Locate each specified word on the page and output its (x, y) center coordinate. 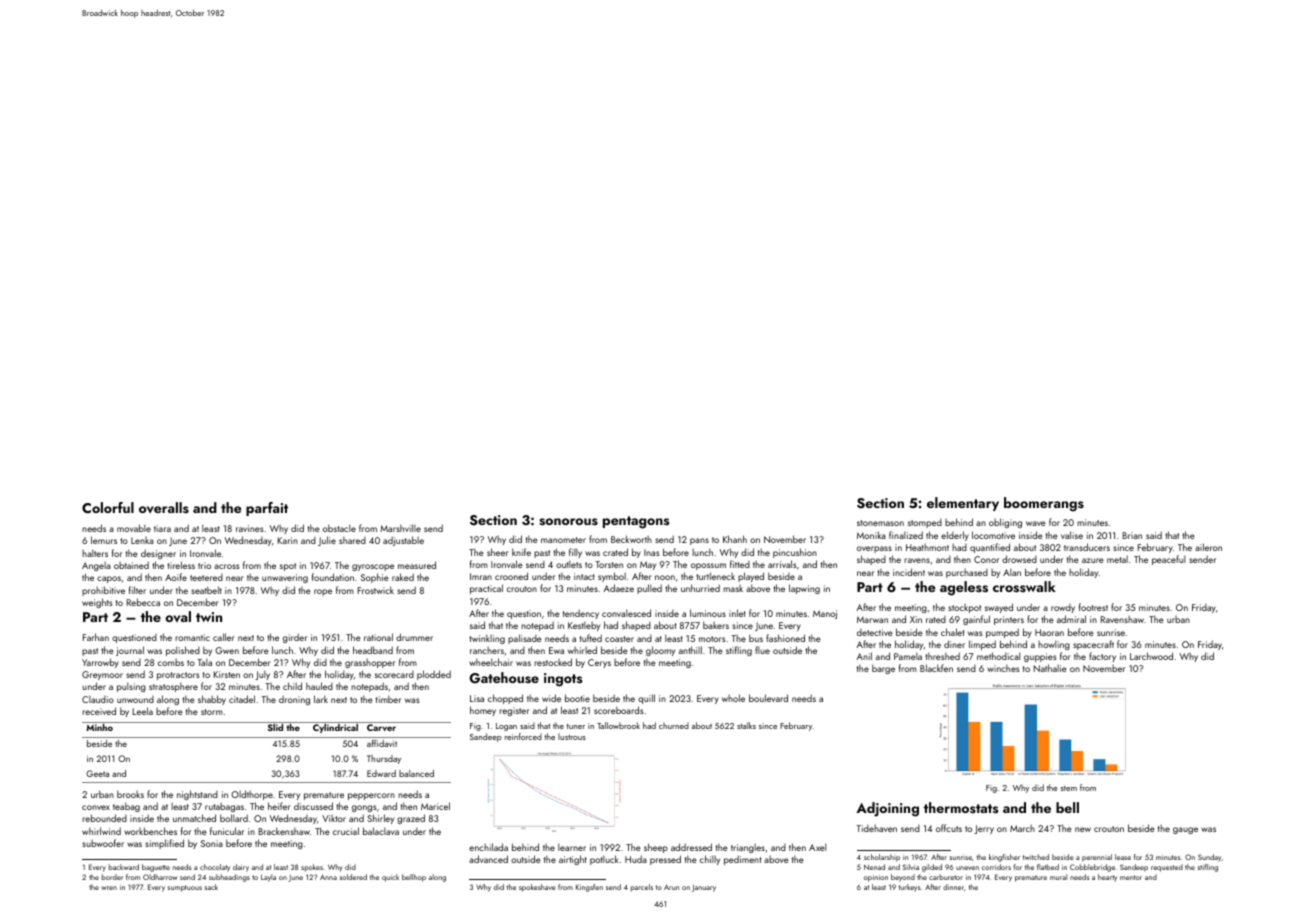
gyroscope (373, 567)
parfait (267, 509)
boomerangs (1044, 504)
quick (390, 878)
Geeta (97, 773)
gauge (1185, 830)
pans (699, 541)
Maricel (435, 806)
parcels (642, 888)
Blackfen (936, 668)
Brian (1132, 535)
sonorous (568, 522)
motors (712, 639)
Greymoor (102, 675)
